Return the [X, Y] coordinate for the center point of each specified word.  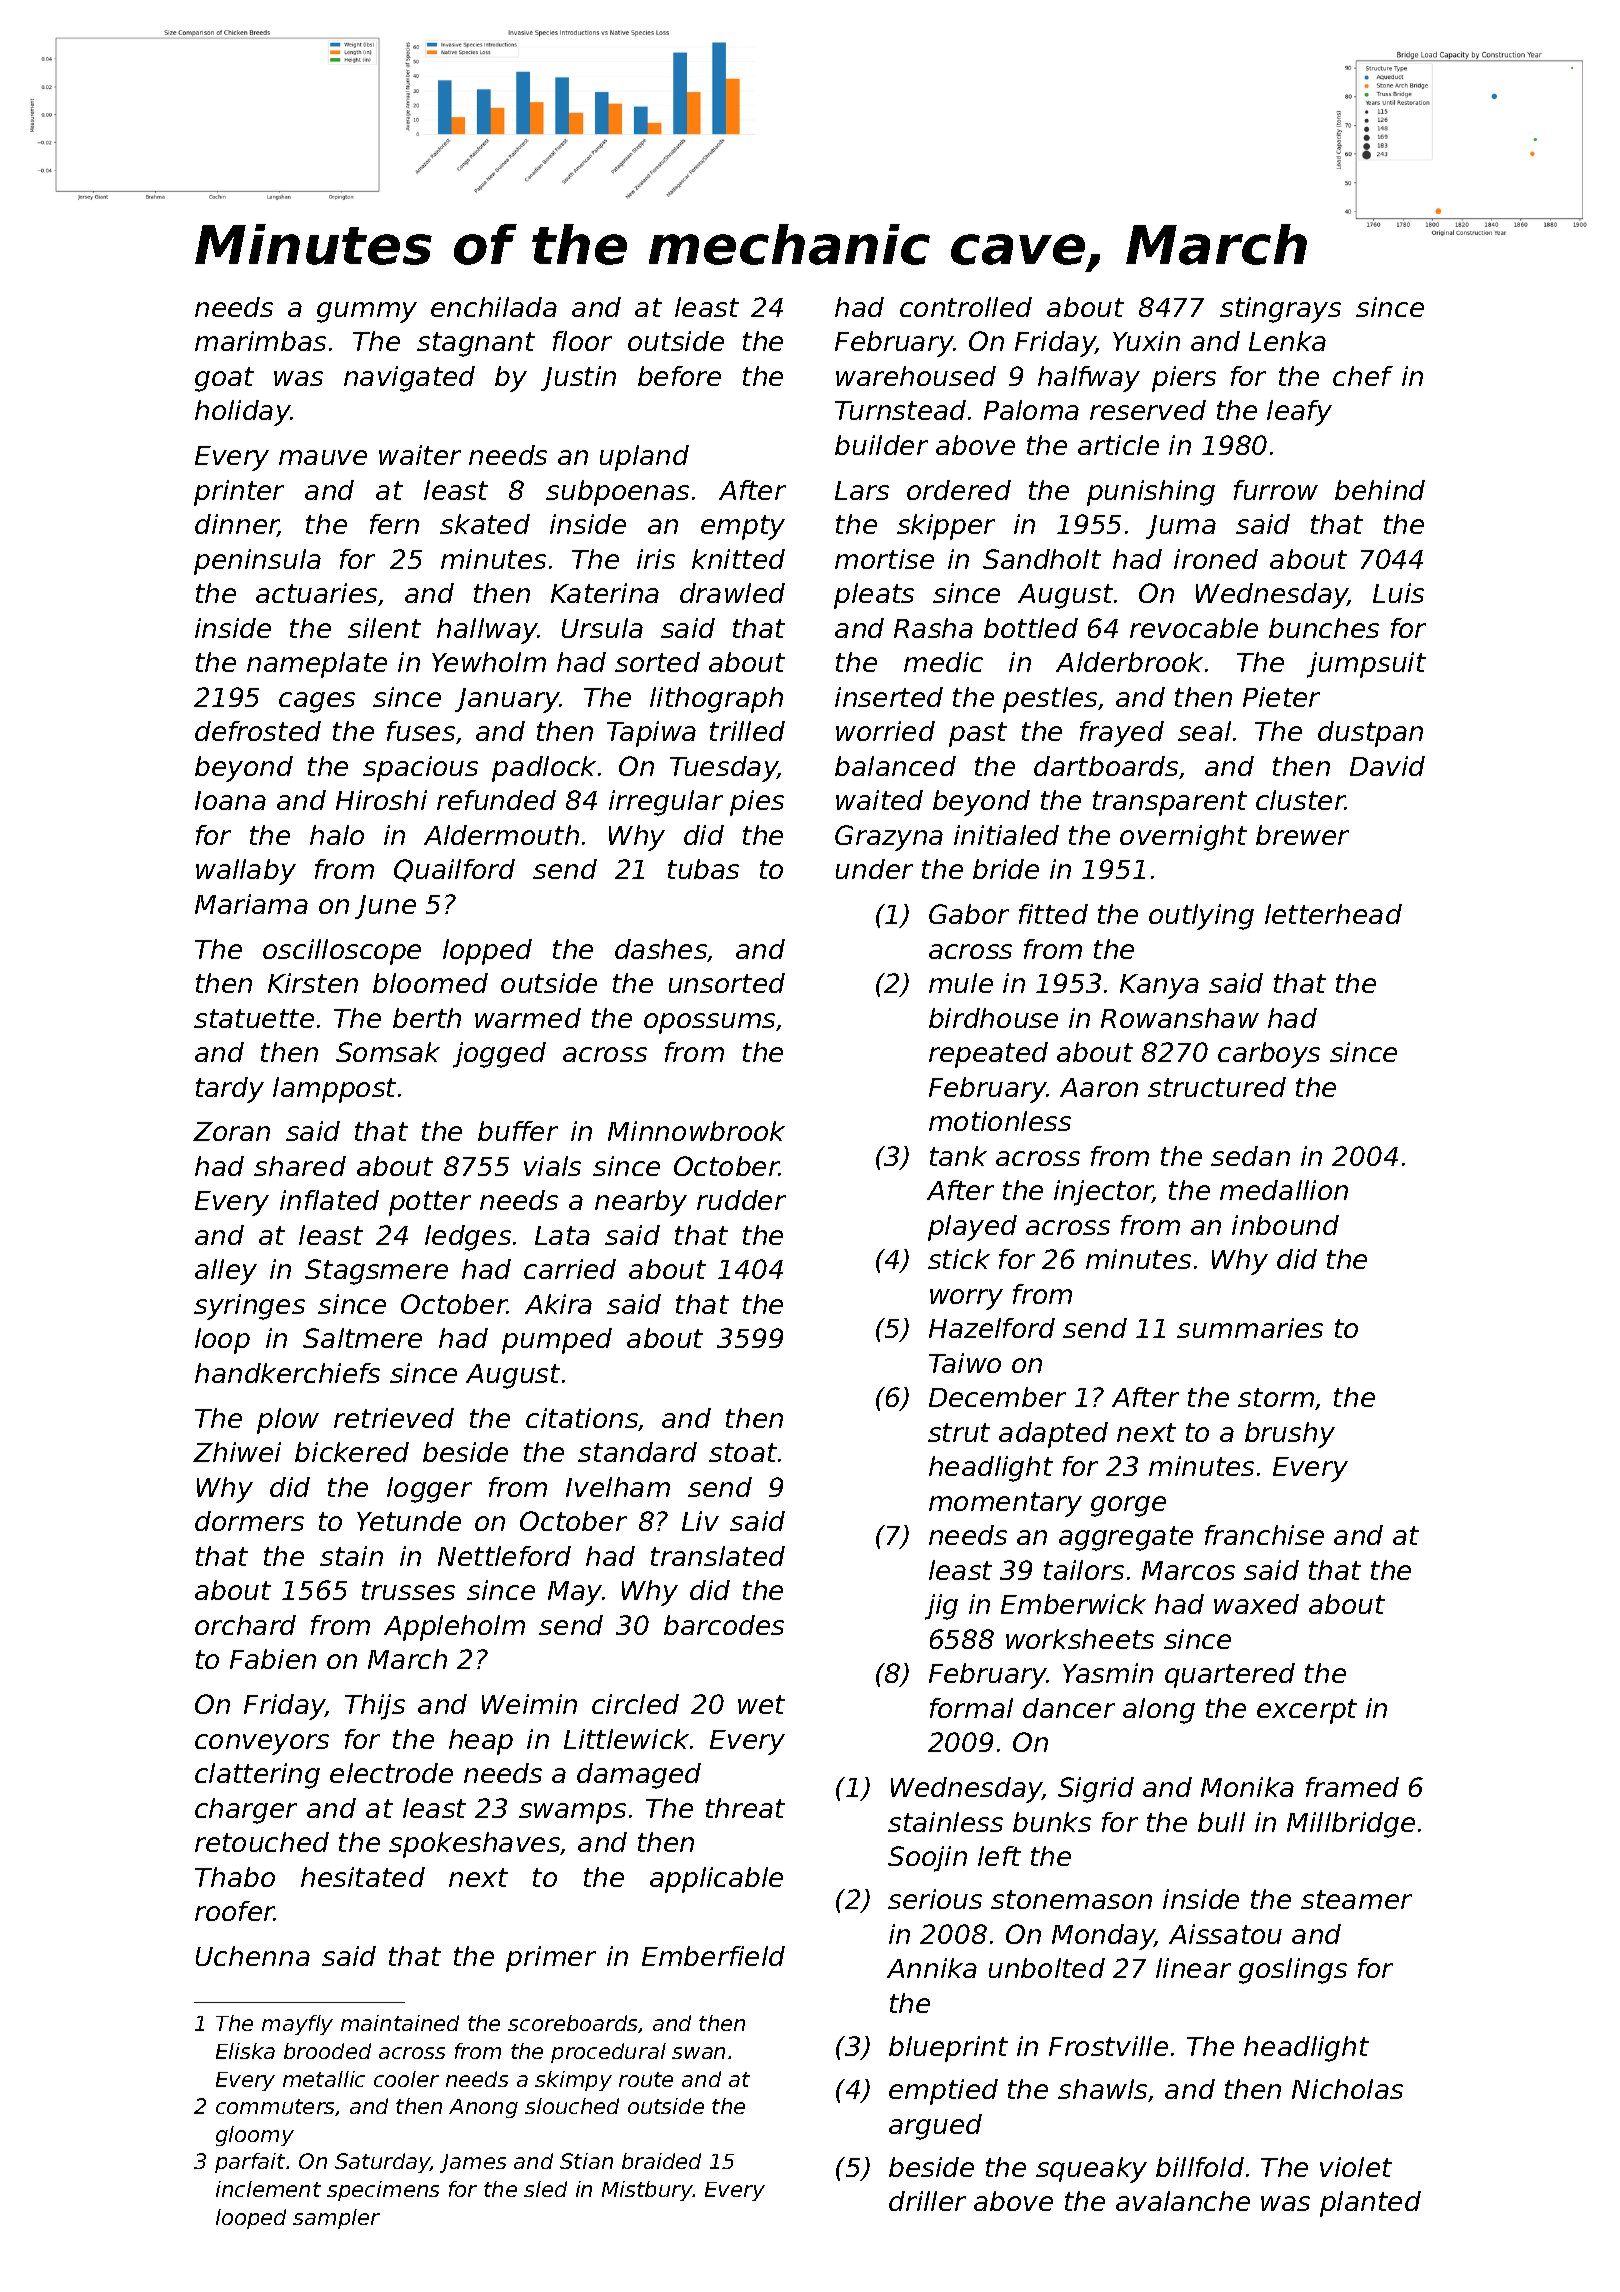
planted [1370, 2204]
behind [1380, 490]
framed [1352, 1787]
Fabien [273, 1659]
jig [941, 1607]
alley [226, 1272]
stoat [743, 1452]
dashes [661, 950]
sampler [336, 2219]
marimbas [260, 341]
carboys [1269, 1055]
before [679, 376]
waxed [1256, 1604]
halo [337, 835]
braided [661, 2161]
